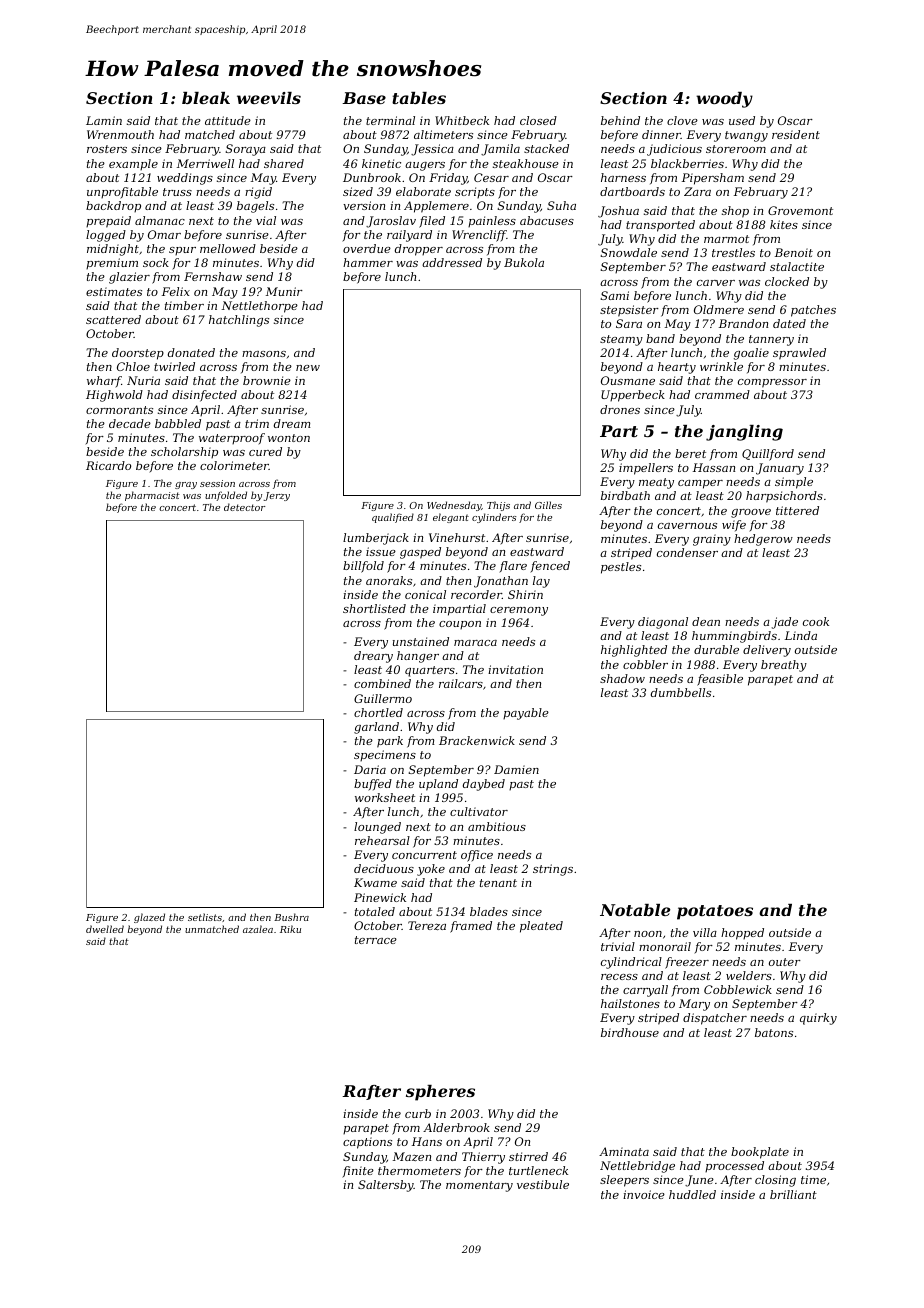 The height and width of the image is (1308, 924). I want to click on backdrop, so click(113, 206).
